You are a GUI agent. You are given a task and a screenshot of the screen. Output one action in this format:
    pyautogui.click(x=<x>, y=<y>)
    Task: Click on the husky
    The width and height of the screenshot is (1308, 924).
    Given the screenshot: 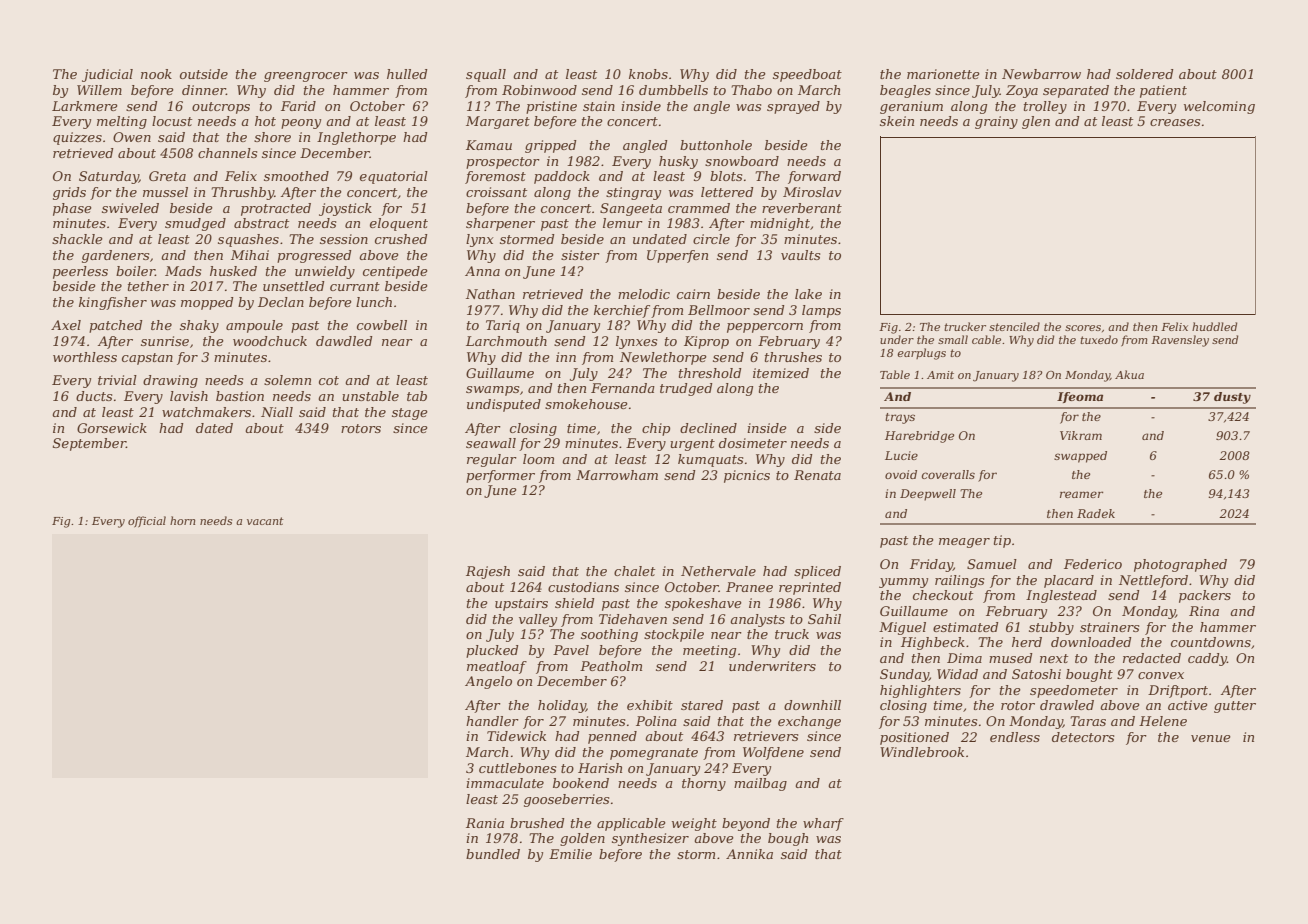 What is the action you would take?
    pyautogui.click(x=678, y=162)
